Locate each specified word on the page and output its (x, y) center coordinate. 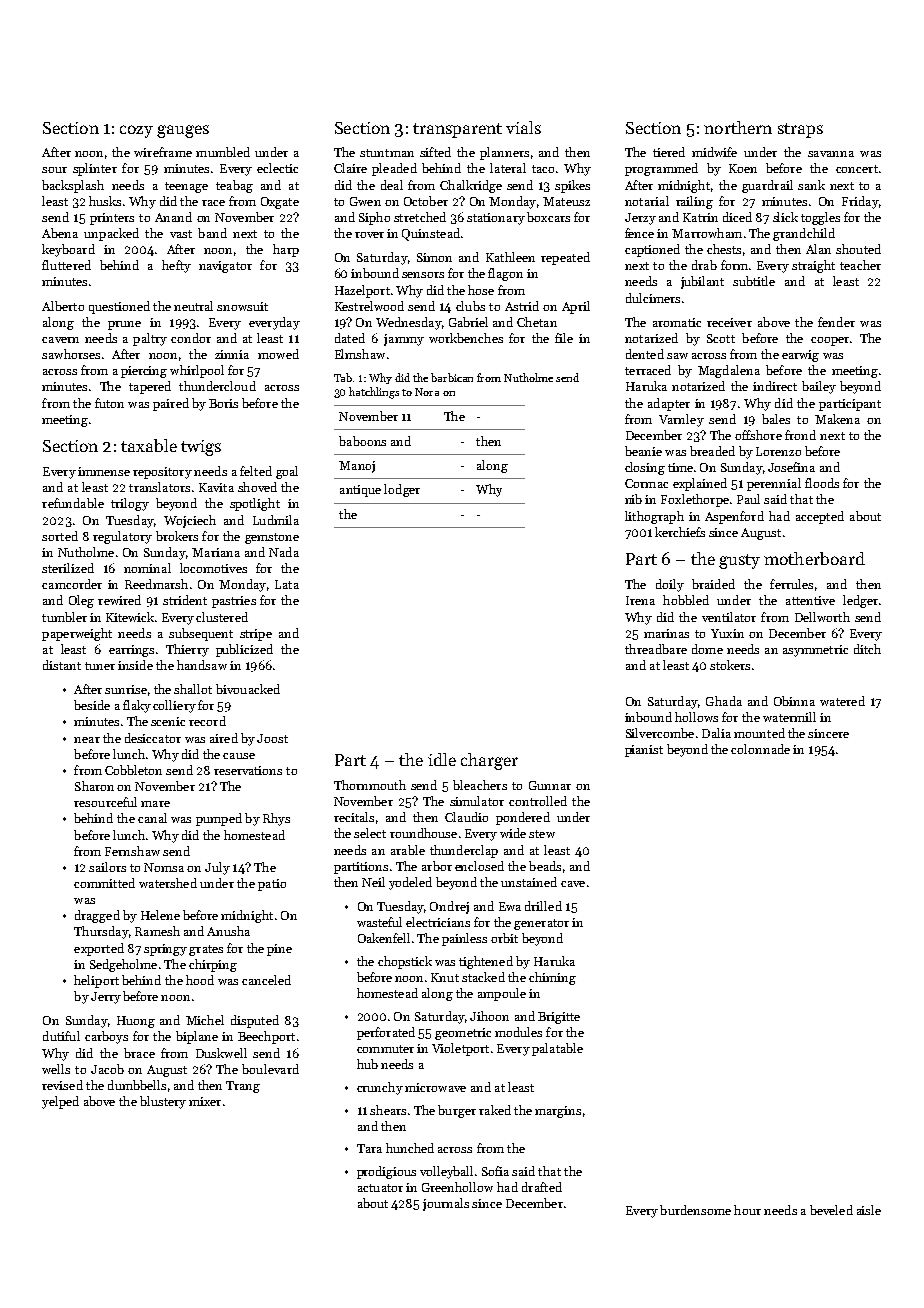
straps (800, 130)
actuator (380, 1188)
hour (747, 1210)
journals (446, 1204)
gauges (183, 131)
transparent (457, 130)
